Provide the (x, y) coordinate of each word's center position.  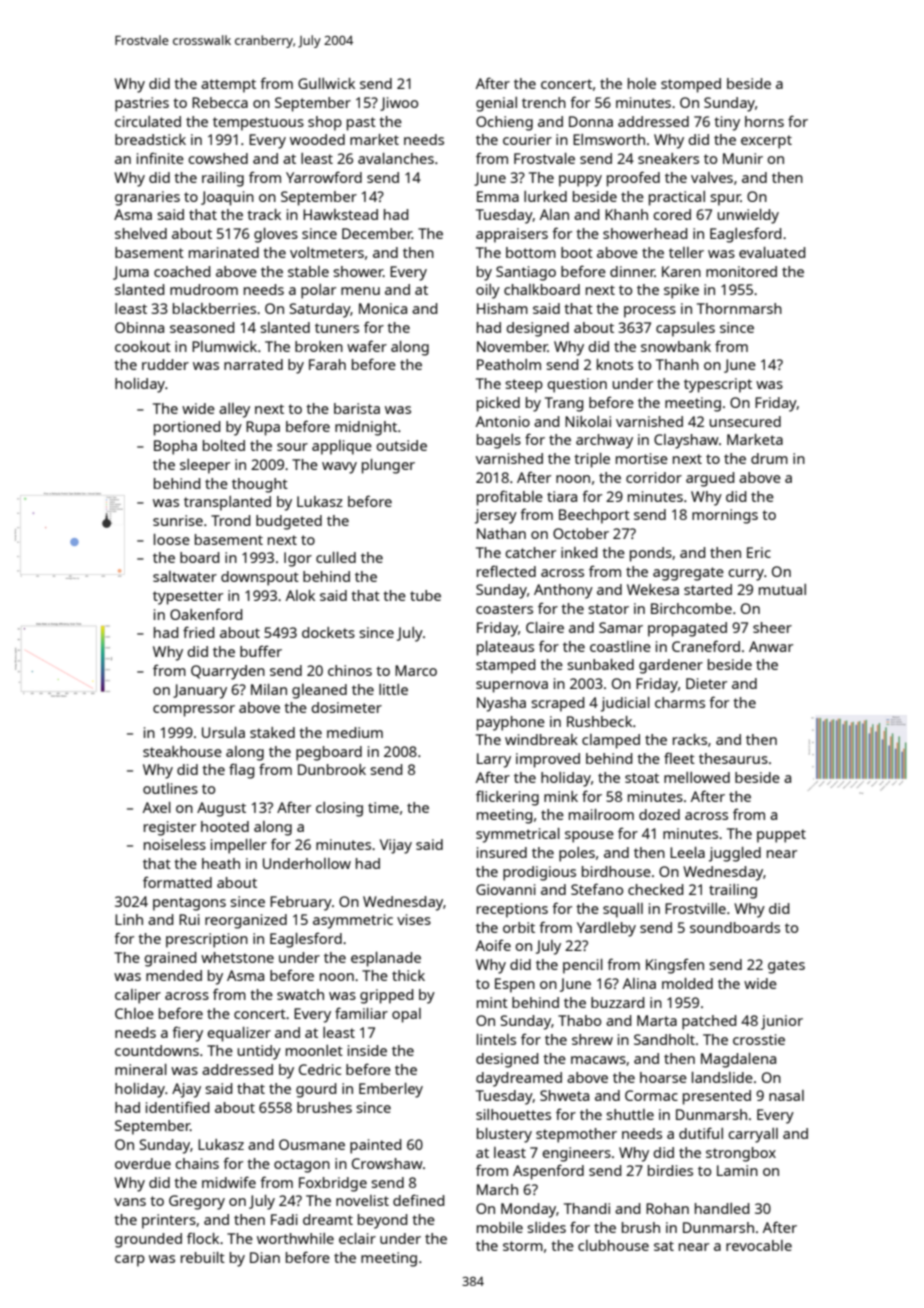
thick (408, 975)
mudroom (204, 289)
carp (130, 1261)
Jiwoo (399, 104)
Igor (298, 559)
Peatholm (509, 364)
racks (690, 739)
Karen (681, 271)
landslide (722, 1077)
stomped (691, 85)
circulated (148, 121)
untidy (259, 1052)
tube (425, 595)
